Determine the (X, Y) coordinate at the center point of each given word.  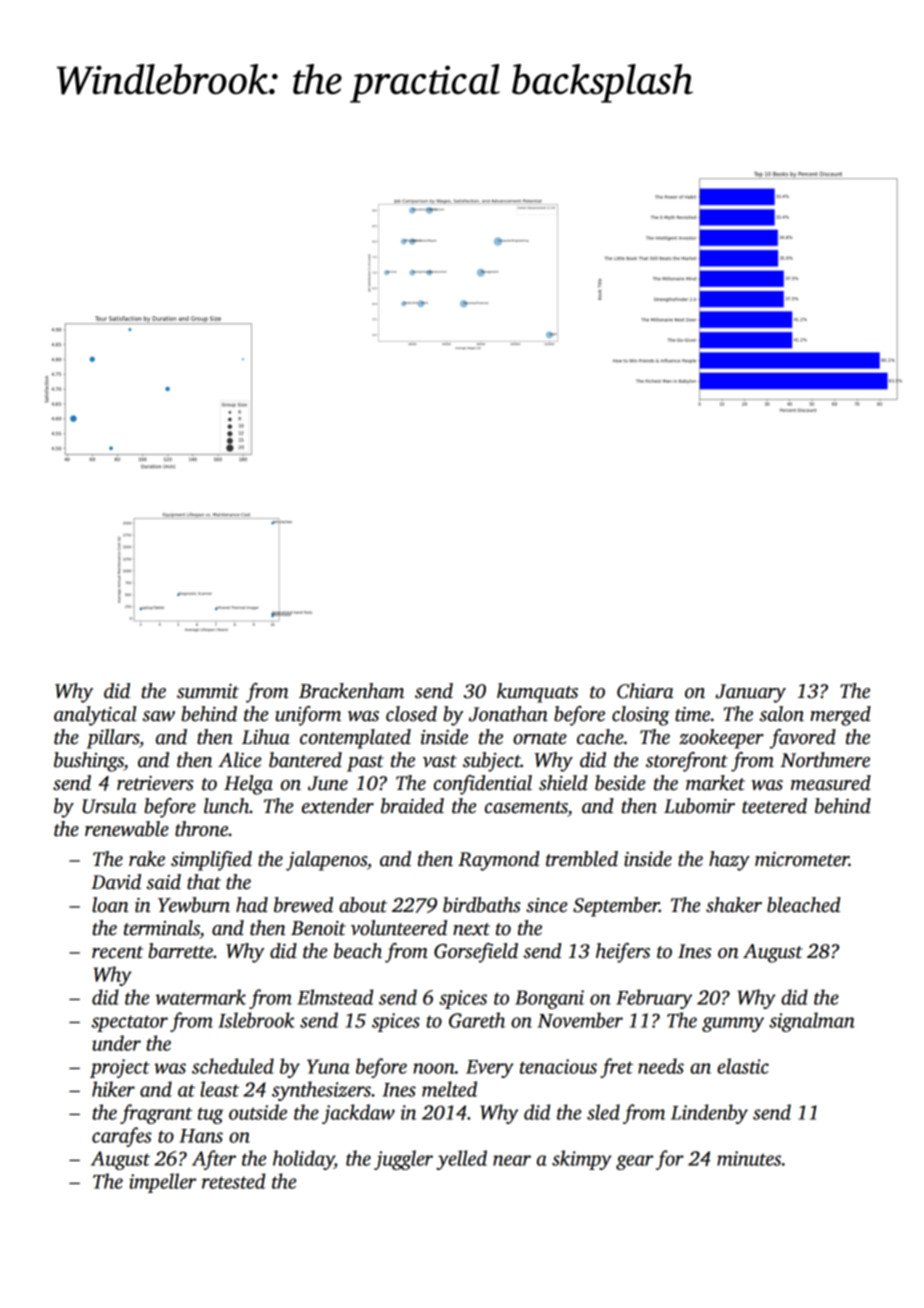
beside (620, 783)
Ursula (109, 806)
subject (492, 762)
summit (208, 691)
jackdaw (358, 1114)
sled (603, 1112)
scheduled (233, 1066)
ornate (540, 738)
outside (258, 1112)
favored (802, 739)
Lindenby (709, 1114)
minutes (749, 1158)
